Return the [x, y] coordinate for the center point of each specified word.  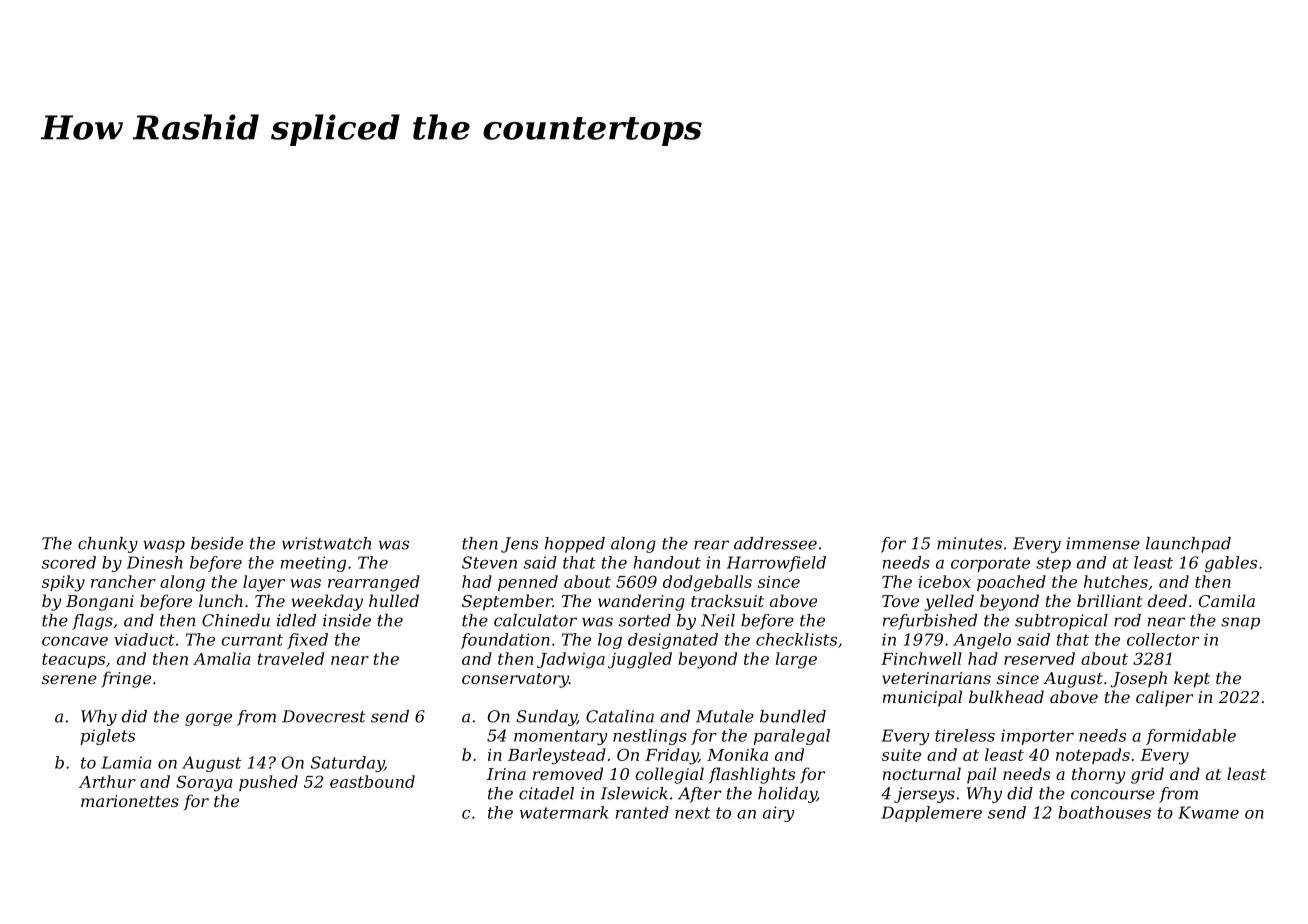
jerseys [924, 795]
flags [92, 622]
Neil [718, 620]
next [692, 813]
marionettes [130, 801]
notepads [1093, 756]
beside [217, 543]
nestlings [650, 737]
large [796, 660]
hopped [575, 545]
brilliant [1109, 600]
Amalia [221, 658]
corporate [990, 564]
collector [1163, 639]
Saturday [347, 764]
